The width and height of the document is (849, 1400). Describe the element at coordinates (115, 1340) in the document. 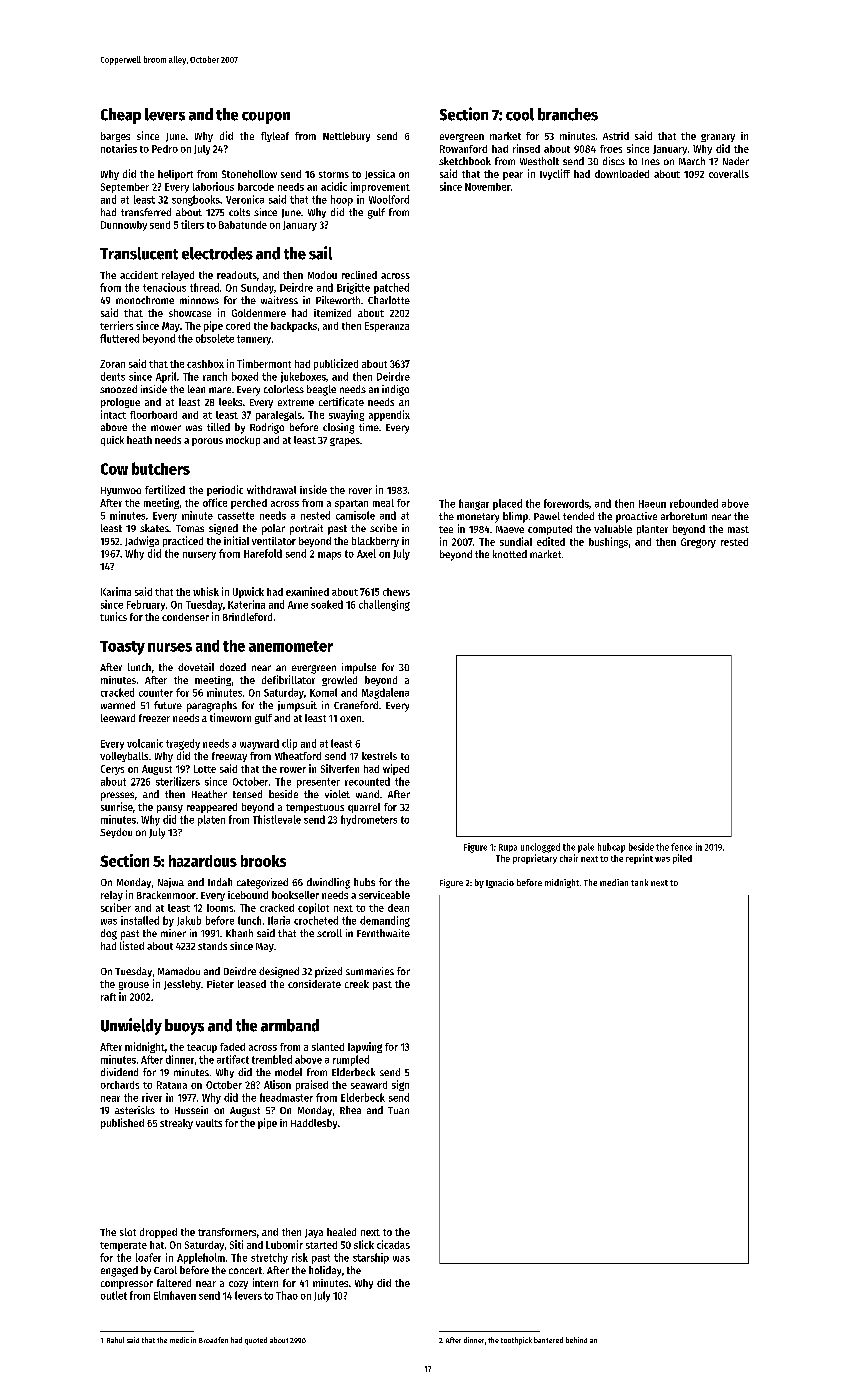

I see `Rahul` at that location.
